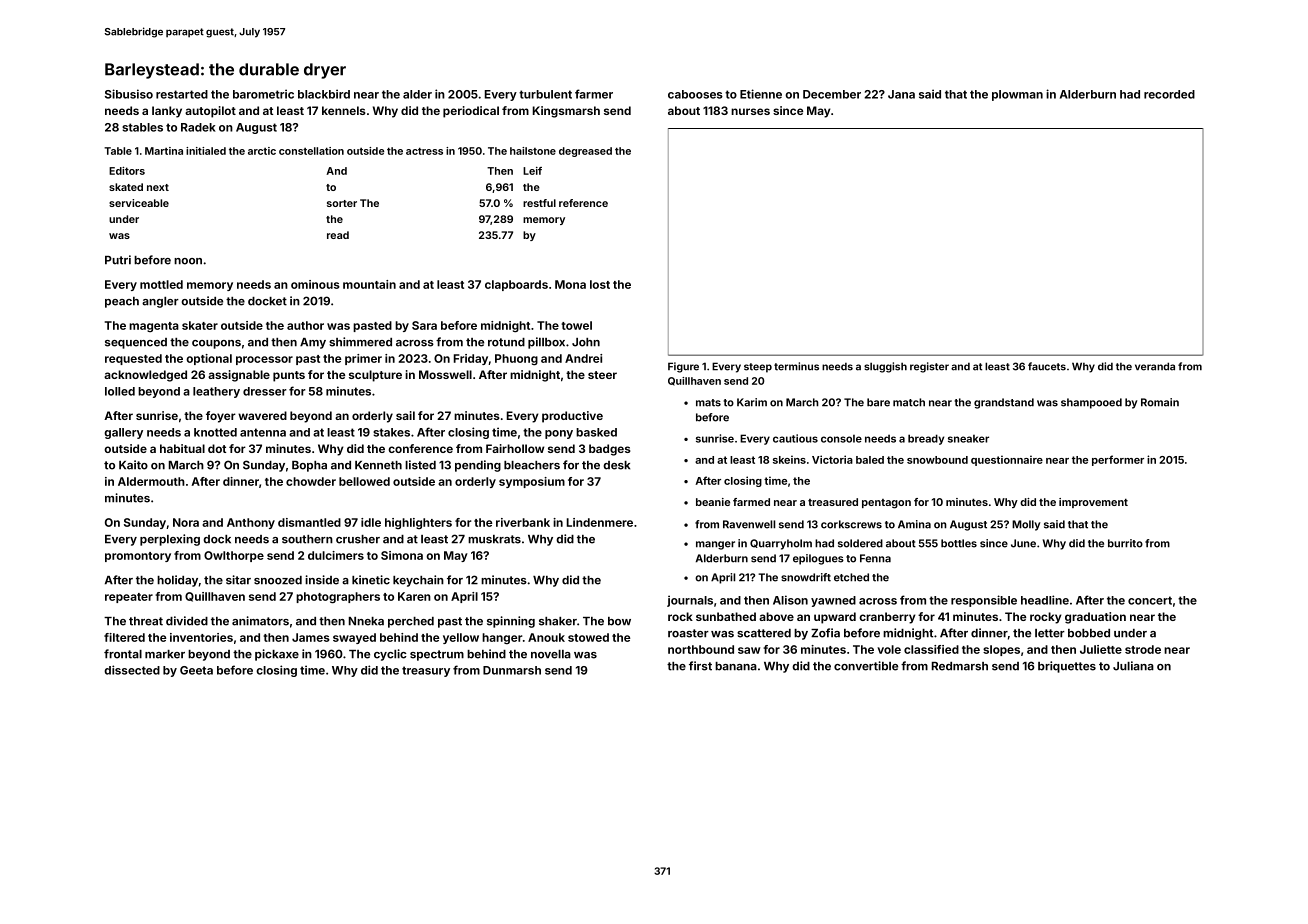 The width and height of the screenshot is (1308, 924). Describe the element at coordinates (133, 465) in the screenshot. I see `Kaito` at that location.
